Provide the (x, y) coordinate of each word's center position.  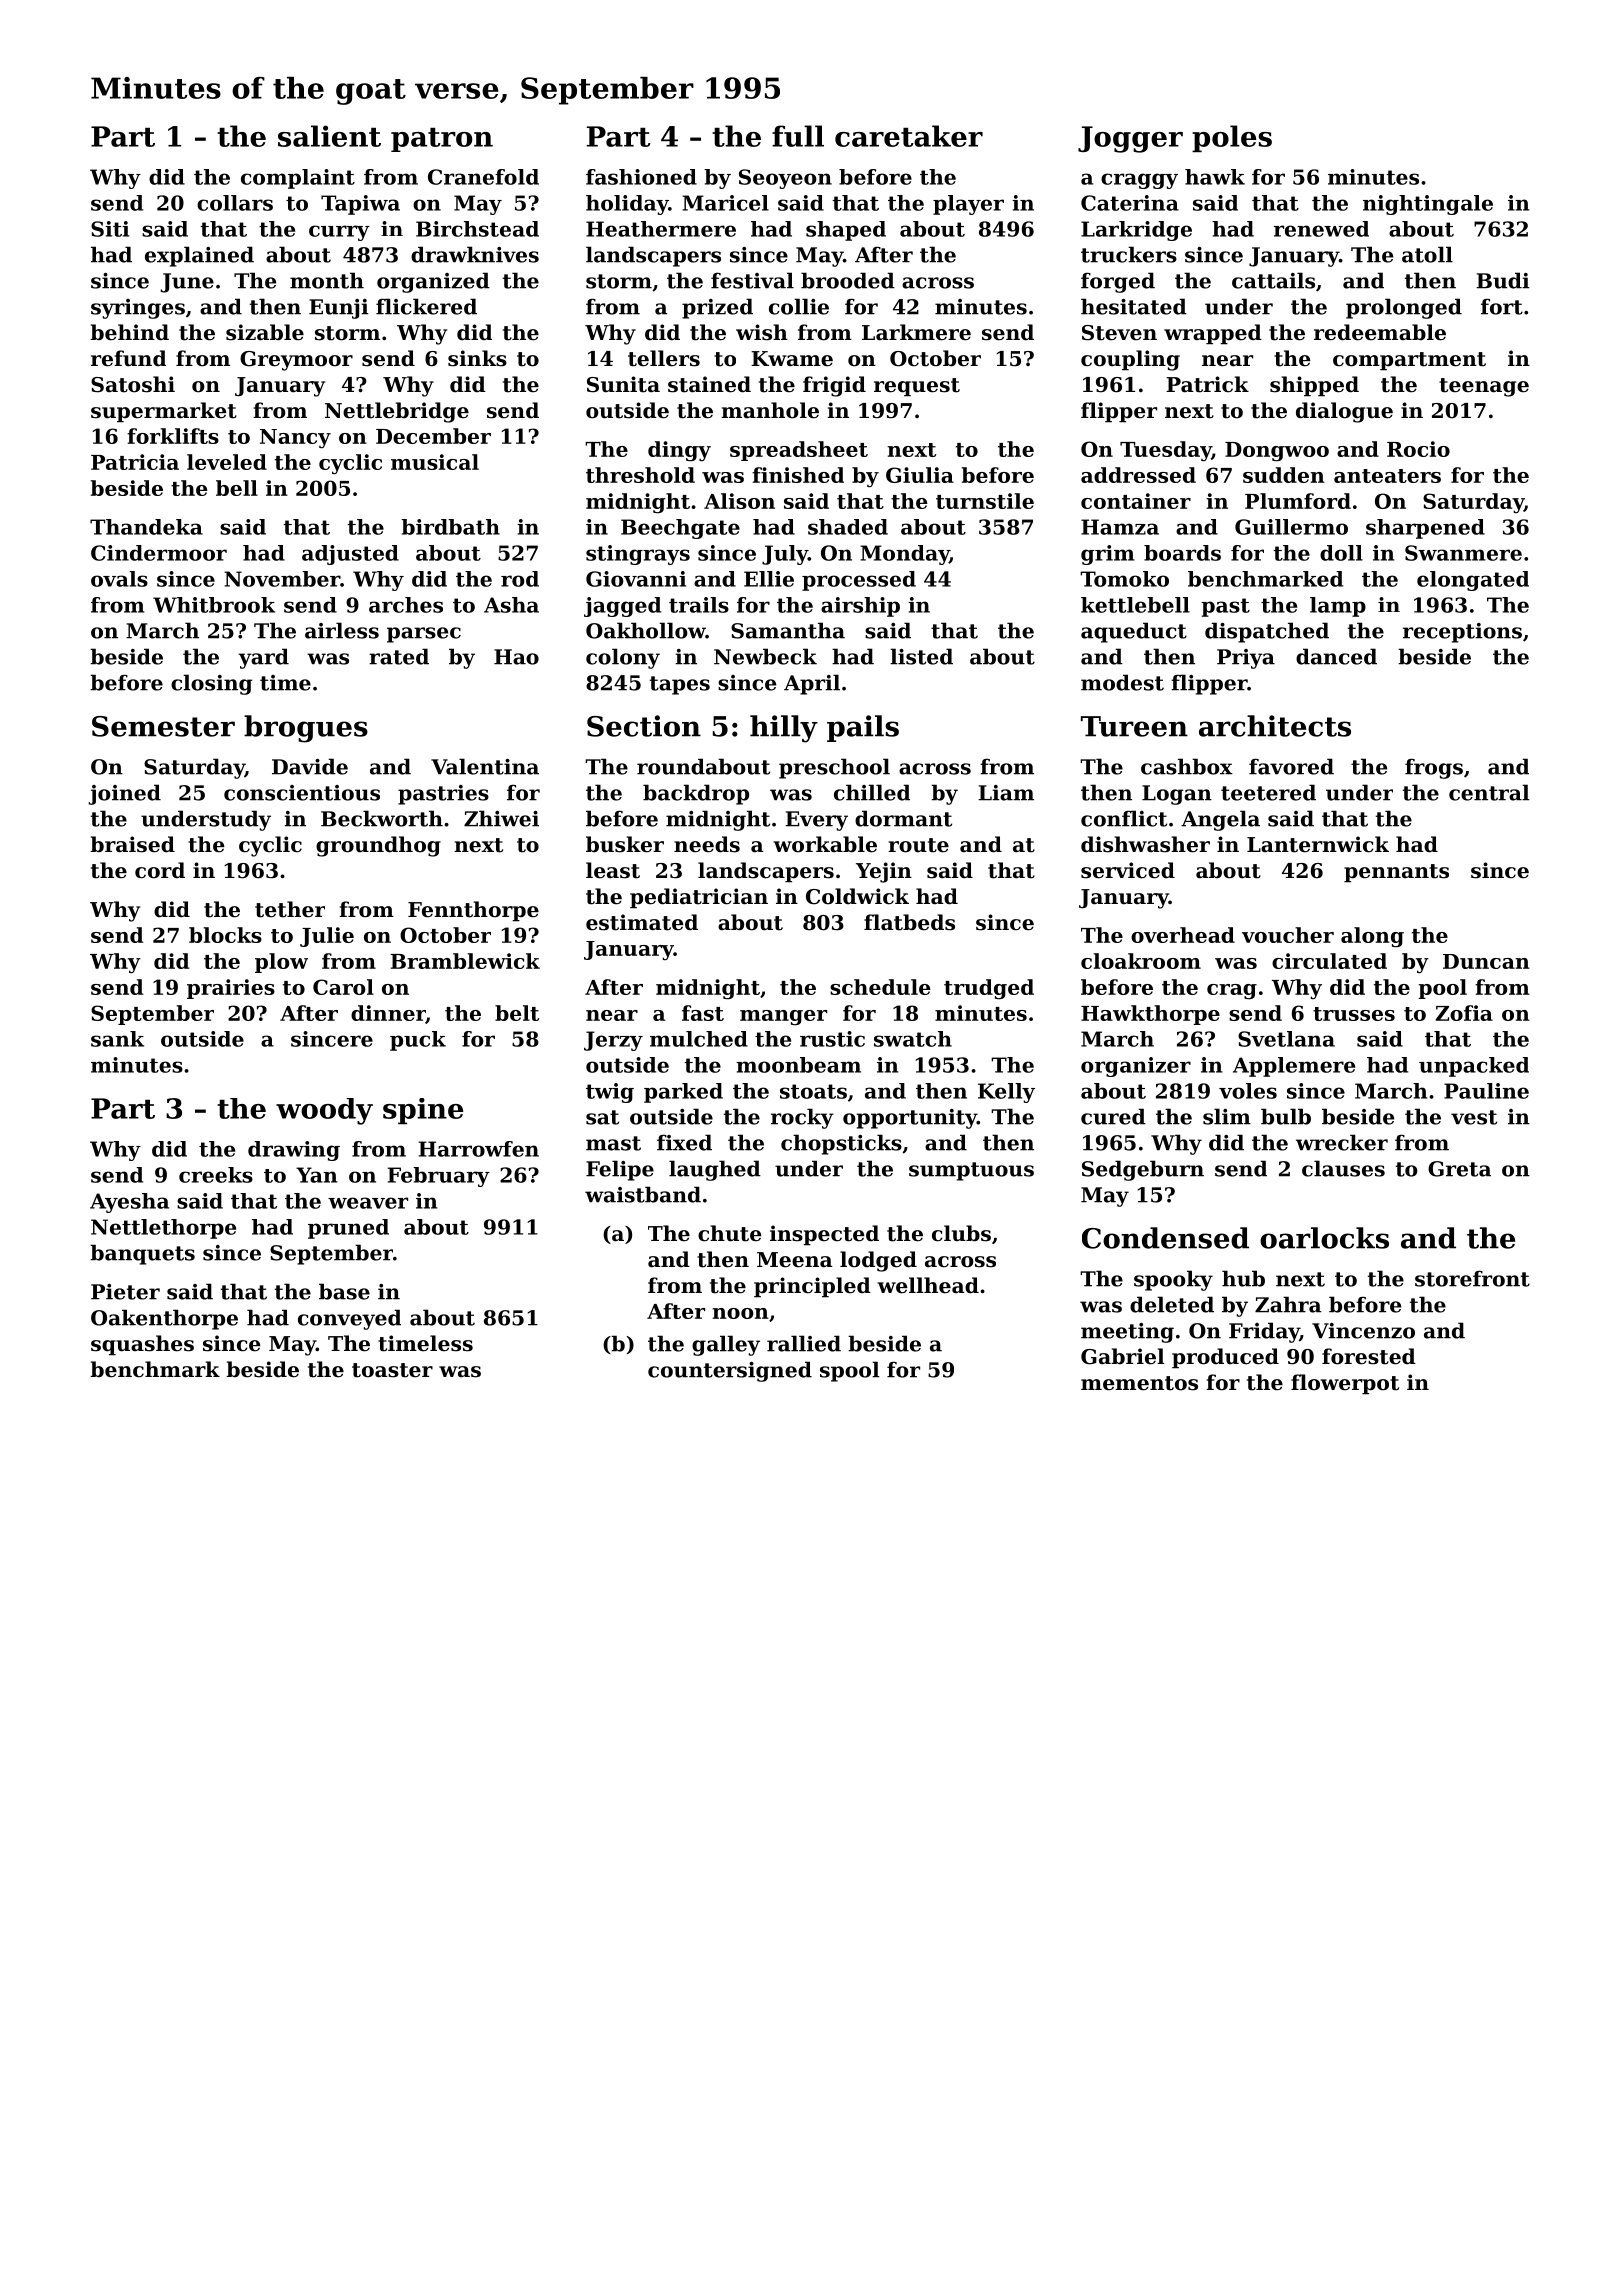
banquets (142, 1254)
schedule (880, 987)
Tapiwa (360, 205)
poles (1232, 138)
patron (442, 140)
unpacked (1474, 1067)
